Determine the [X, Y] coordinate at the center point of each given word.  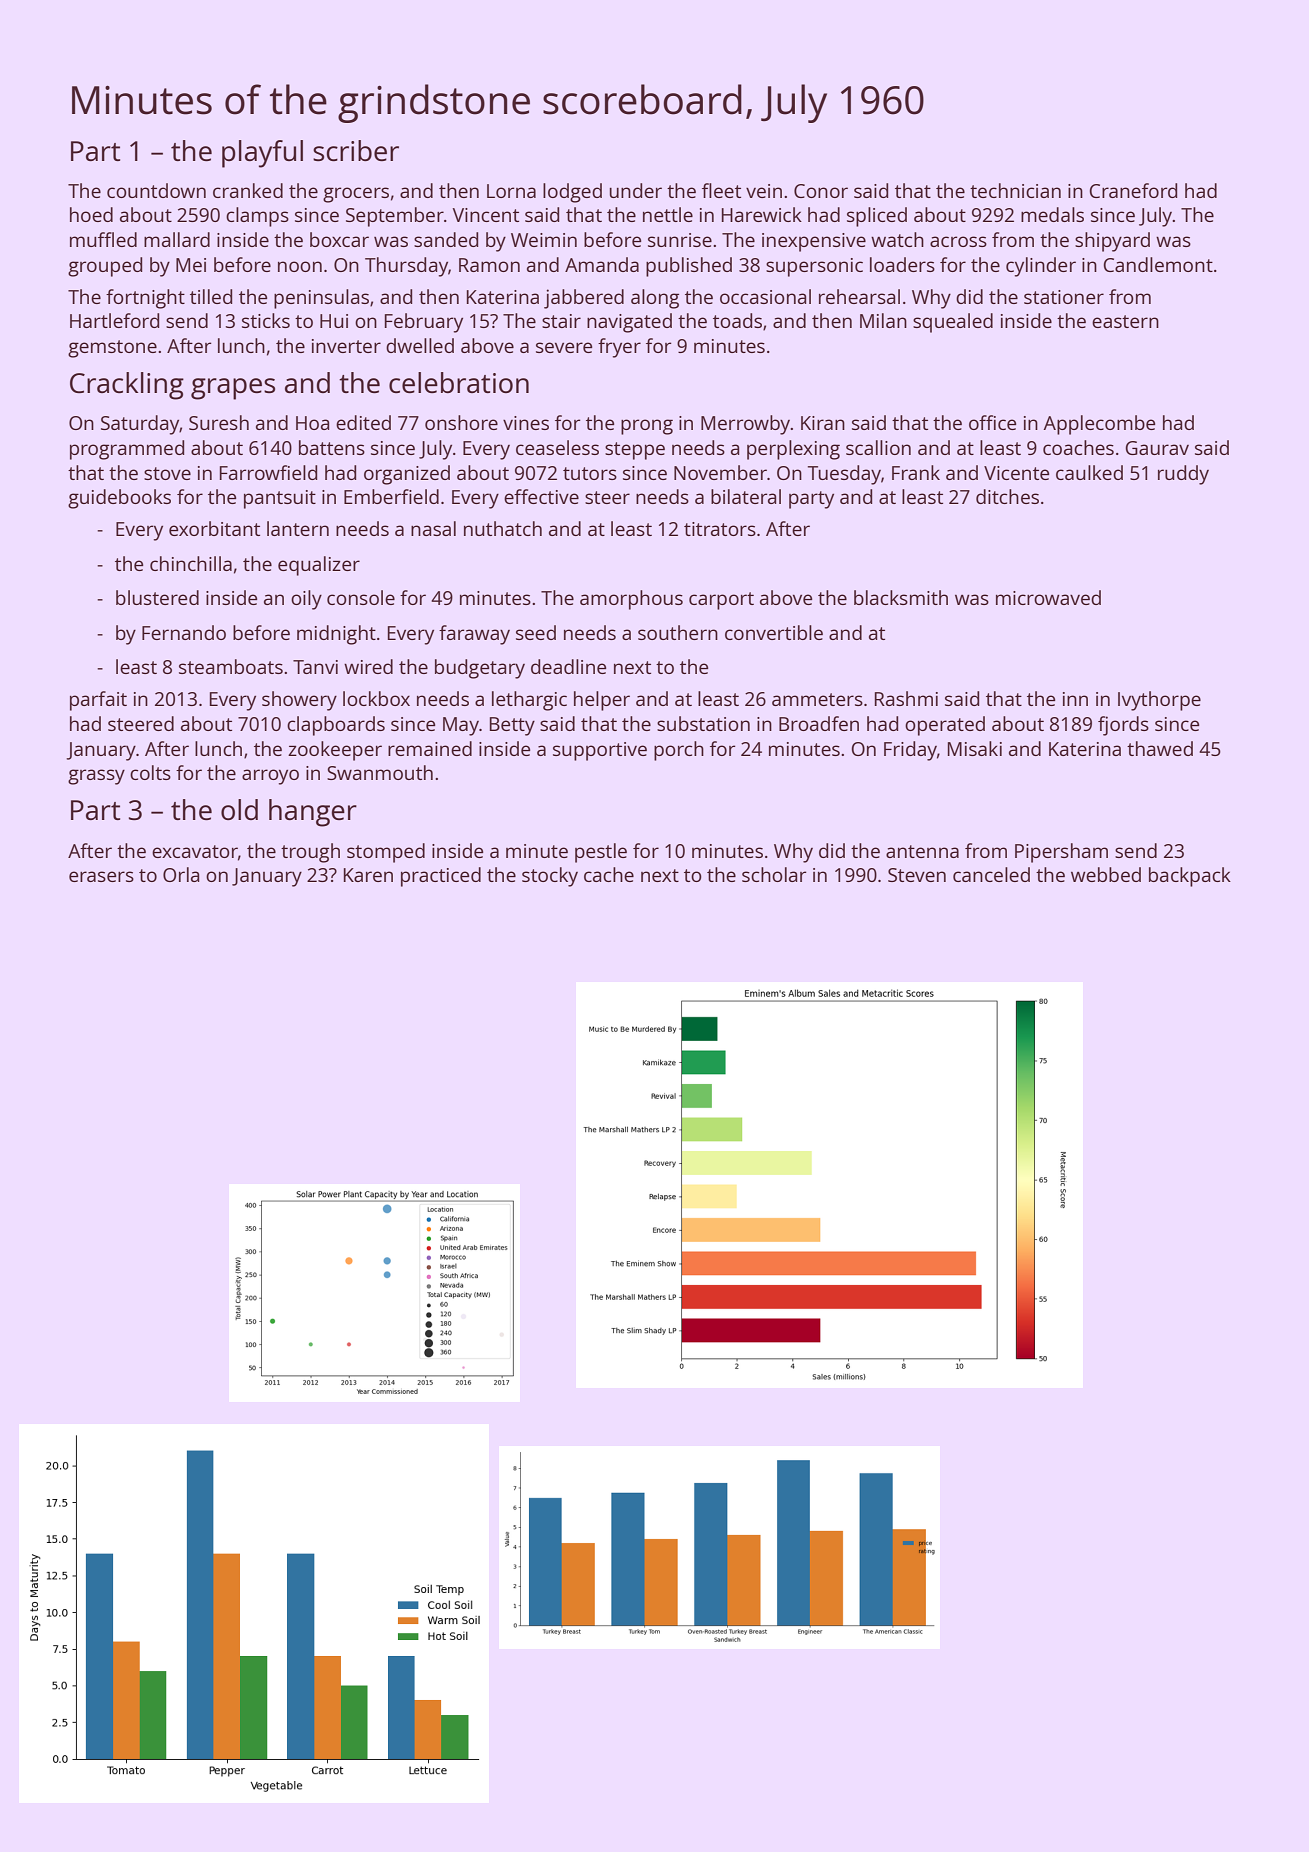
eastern [1125, 321]
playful [262, 154]
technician [1015, 190]
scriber [356, 150]
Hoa [312, 423]
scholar [774, 874]
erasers [101, 876]
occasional [765, 296]
